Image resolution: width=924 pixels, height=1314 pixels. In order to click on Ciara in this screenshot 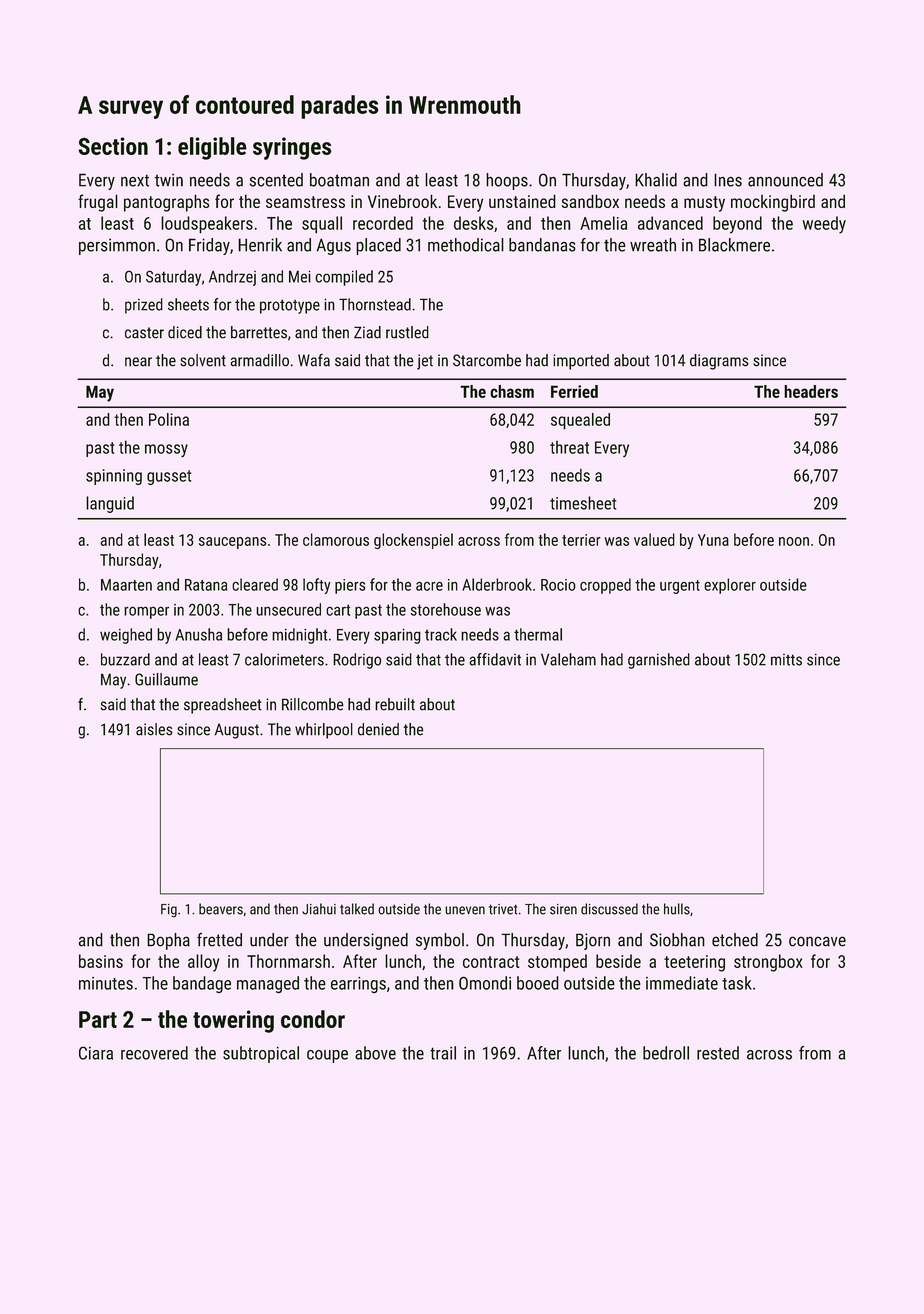, I will do `click(96, 1053)`.
